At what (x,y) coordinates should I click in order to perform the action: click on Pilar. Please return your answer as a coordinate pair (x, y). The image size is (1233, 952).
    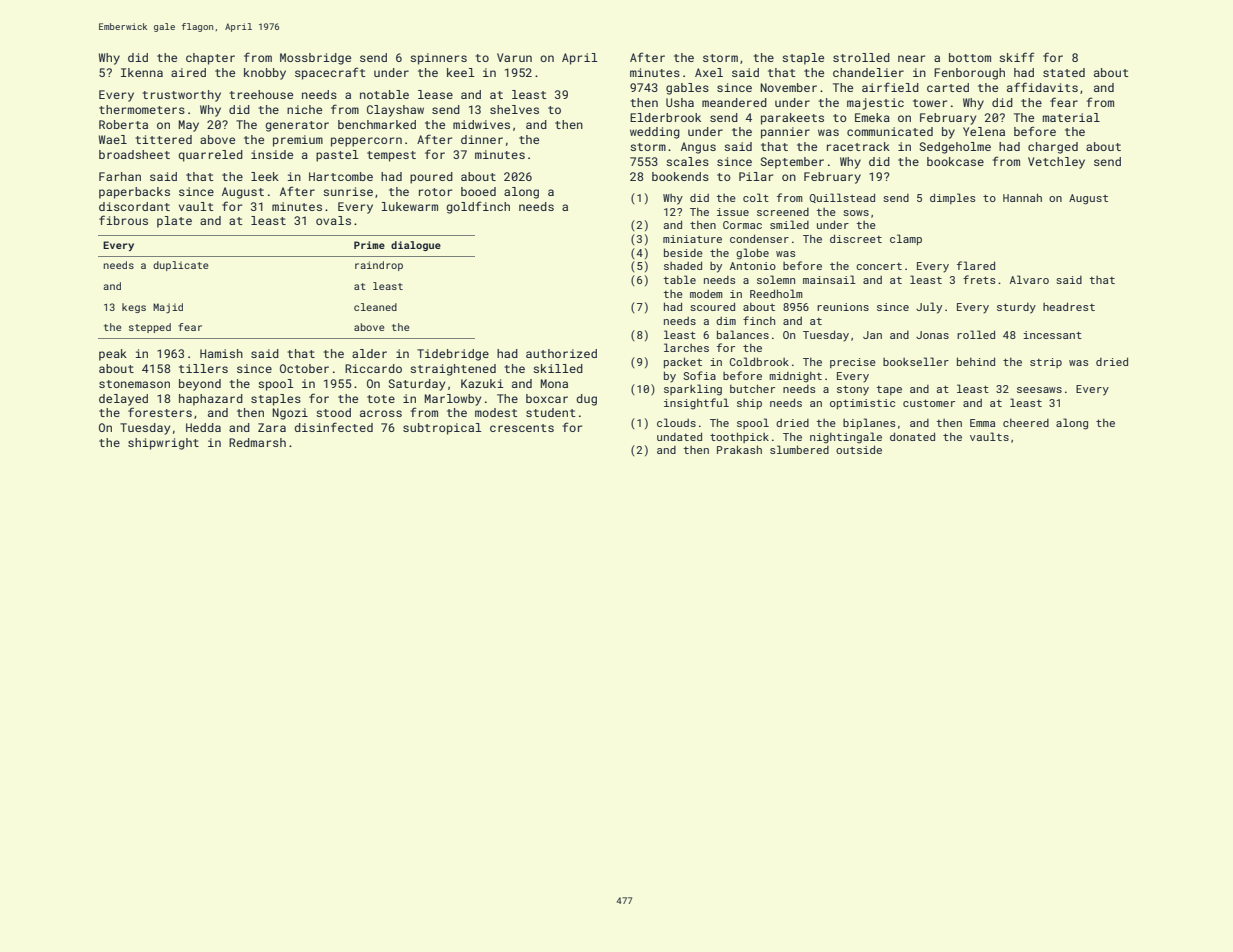
    Looking at the image, I should click on (756, 176).
